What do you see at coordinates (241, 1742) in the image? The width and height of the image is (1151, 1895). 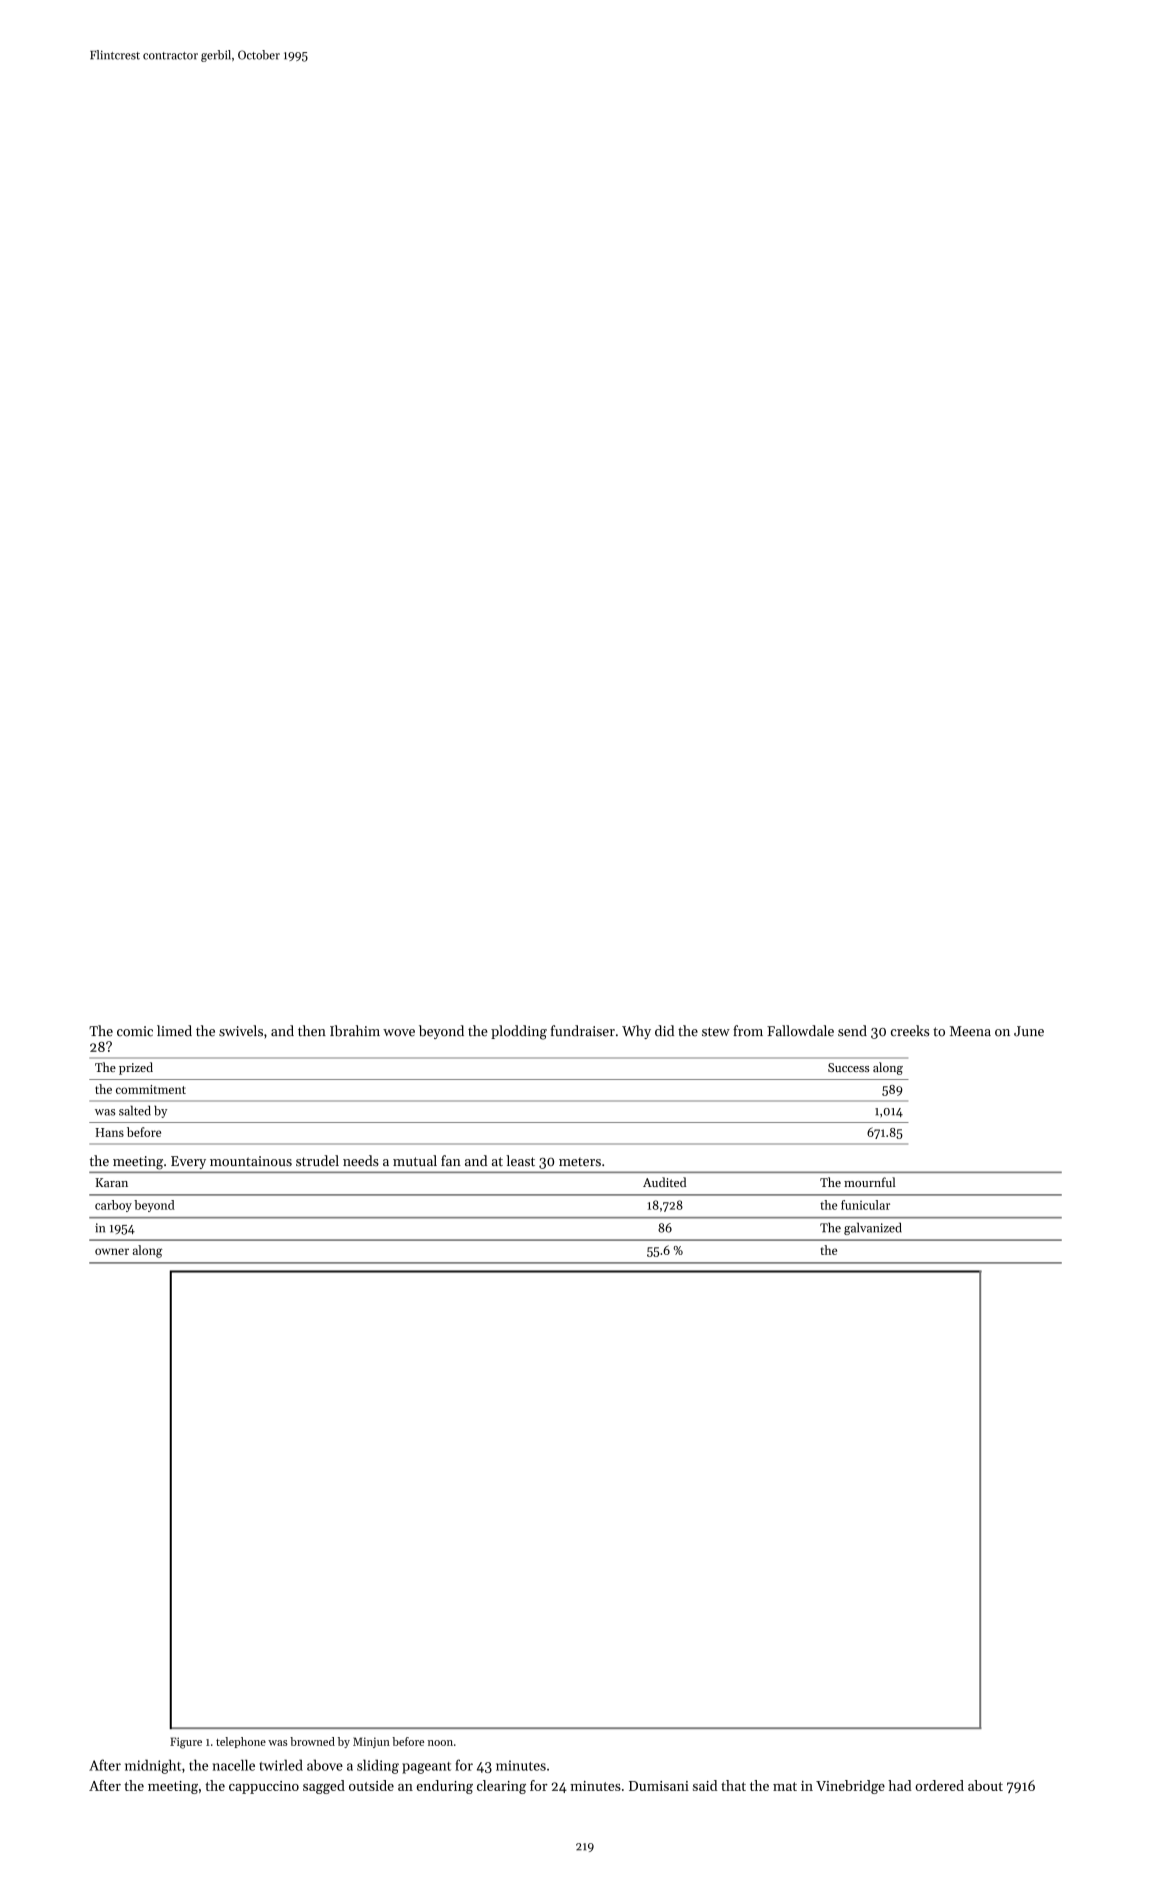 I see `telephone` at bounding box center [241, 1742].
